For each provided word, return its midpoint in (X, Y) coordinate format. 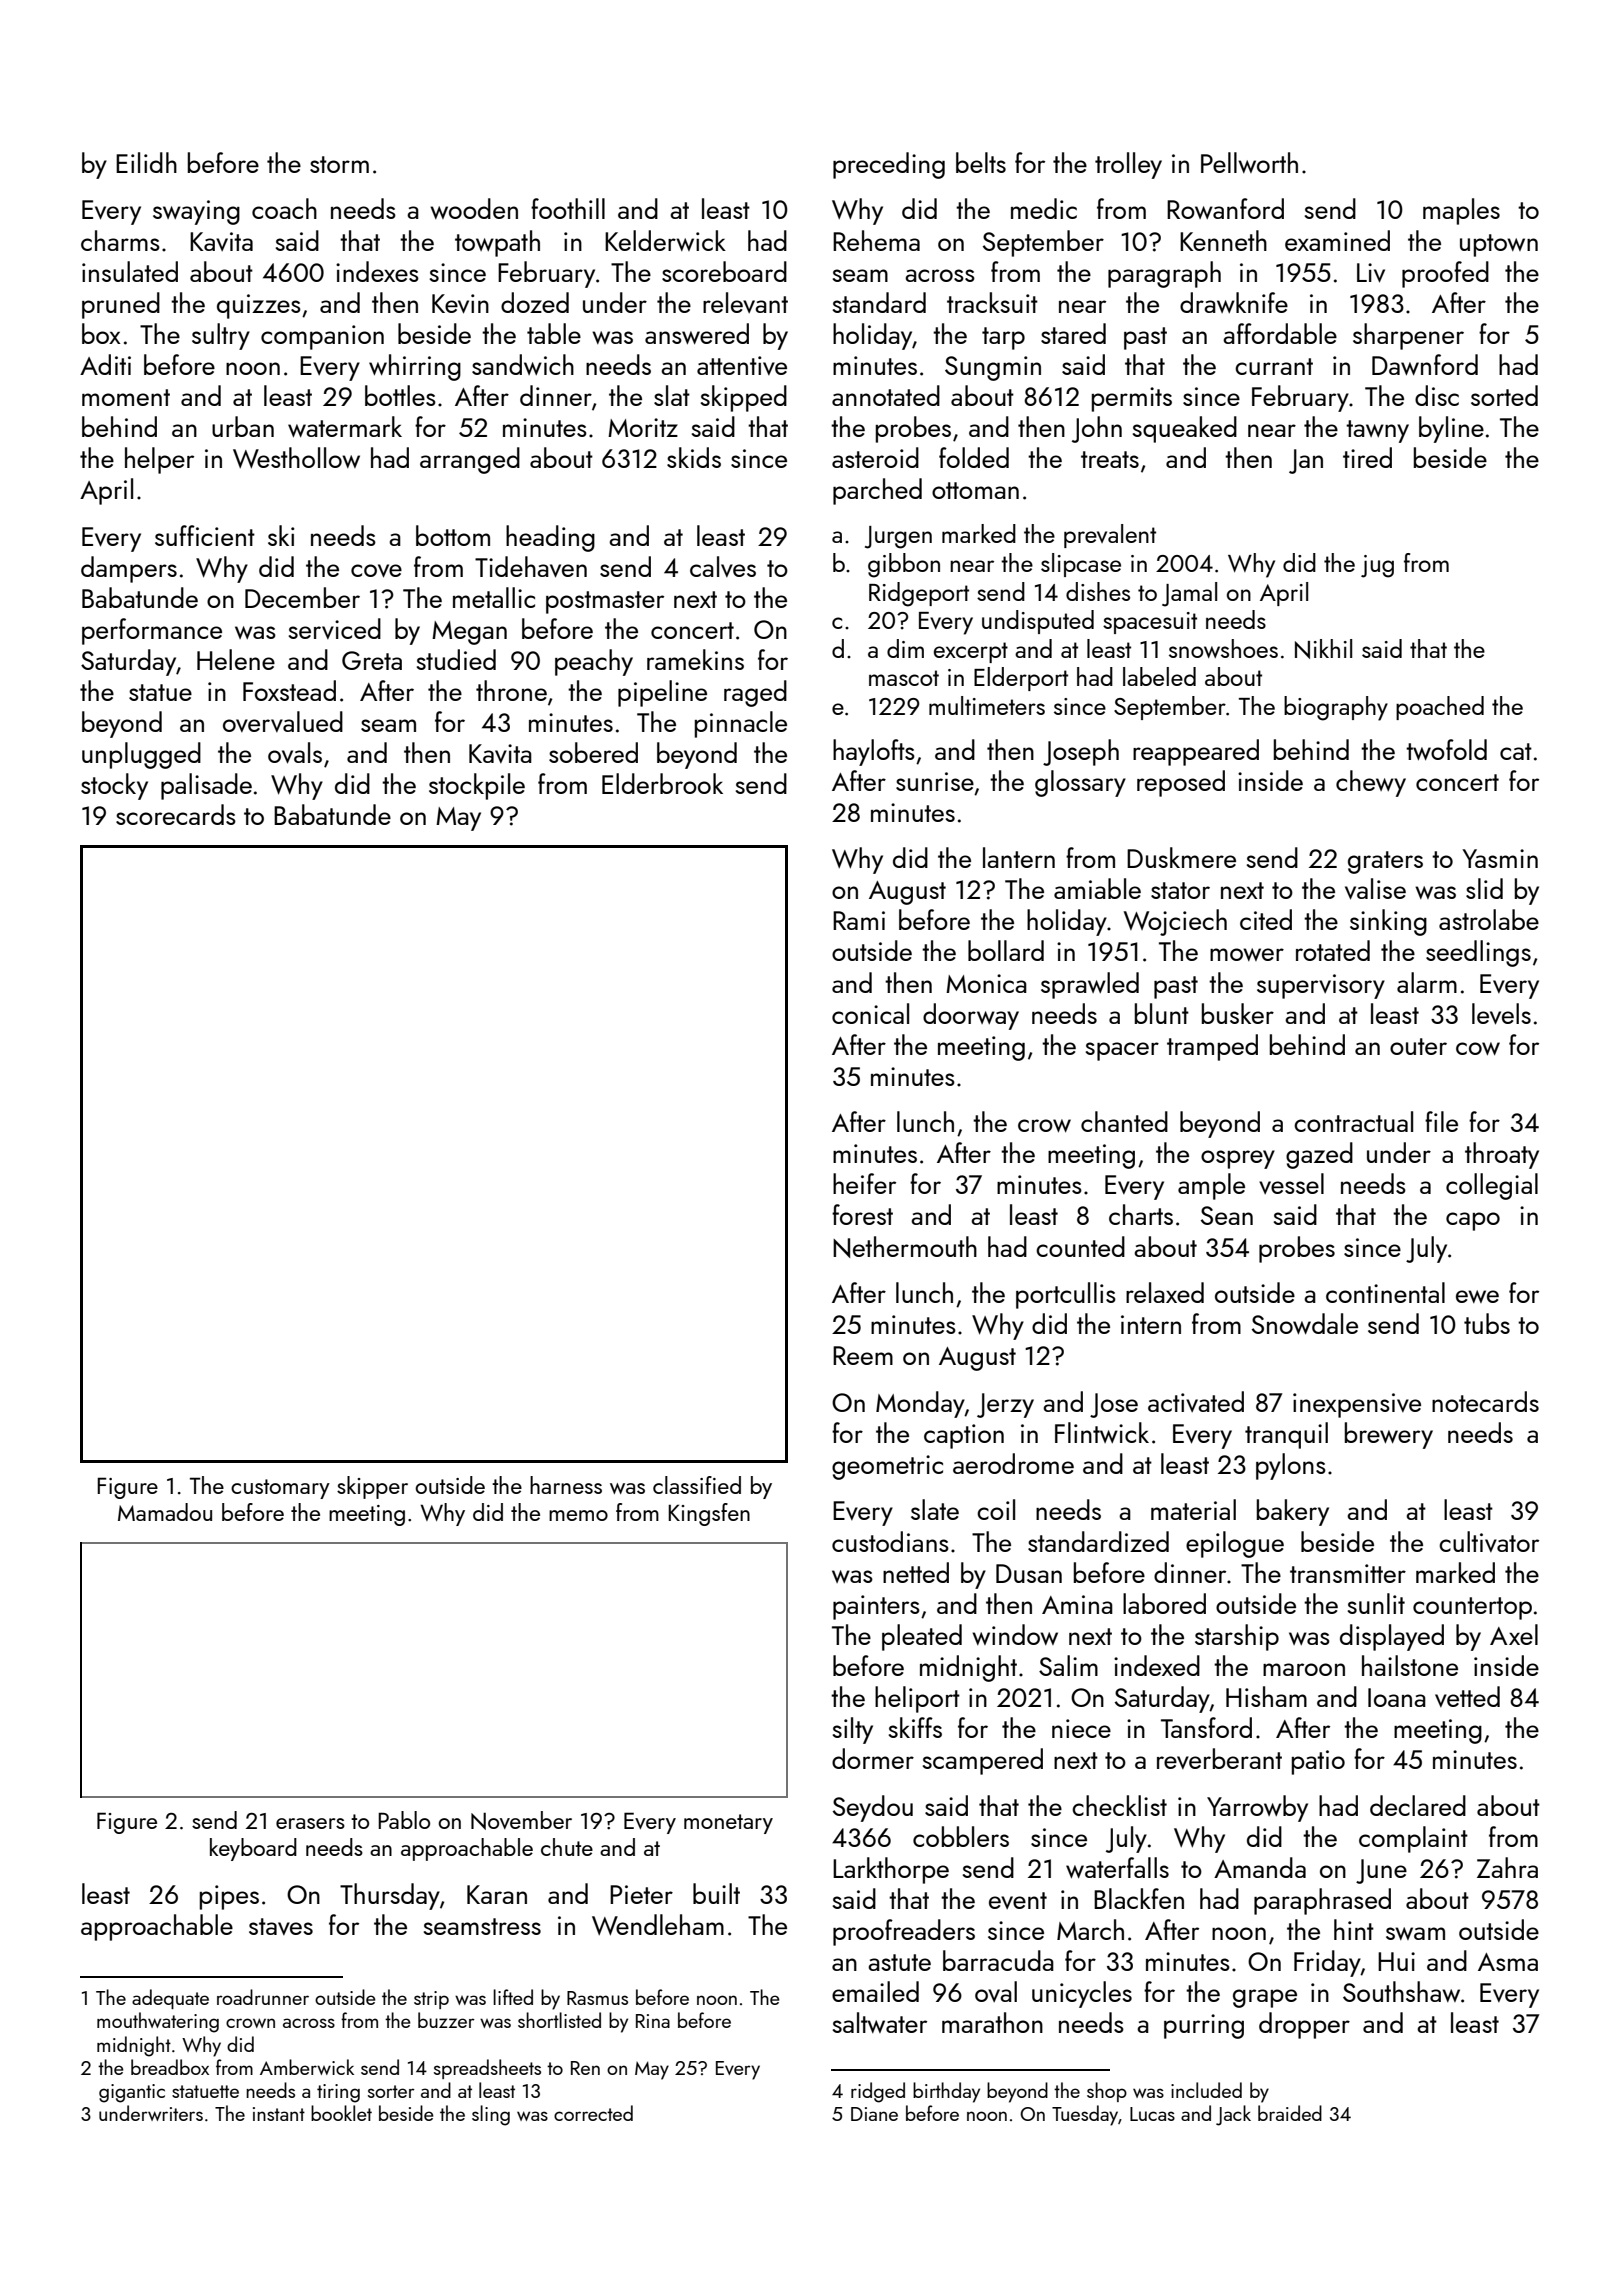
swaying (196, 212)
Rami (859, 920)
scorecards (176, 814)
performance (152, 631)
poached (1440, 708)
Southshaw (1401, 1991)
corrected (593, 2113)
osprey (1238, 1159)
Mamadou (165, 1512)
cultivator (1489, 1541)
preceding (889, 165)
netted (916, 1572)
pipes (229, 1897)
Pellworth (1249, 162)
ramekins (695, 659)
